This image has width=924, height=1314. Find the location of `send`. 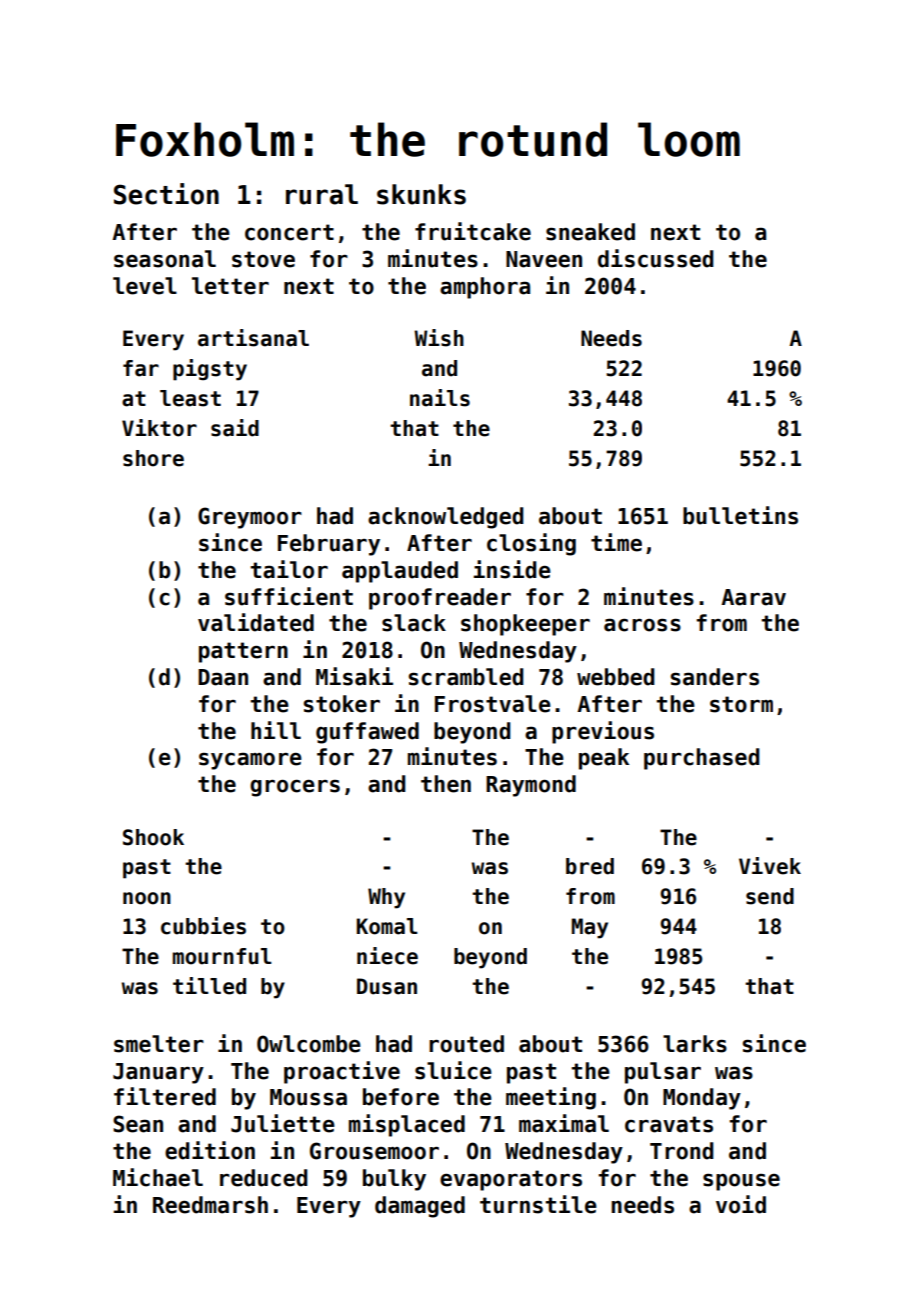

send is located at coordinates (770, 896).
